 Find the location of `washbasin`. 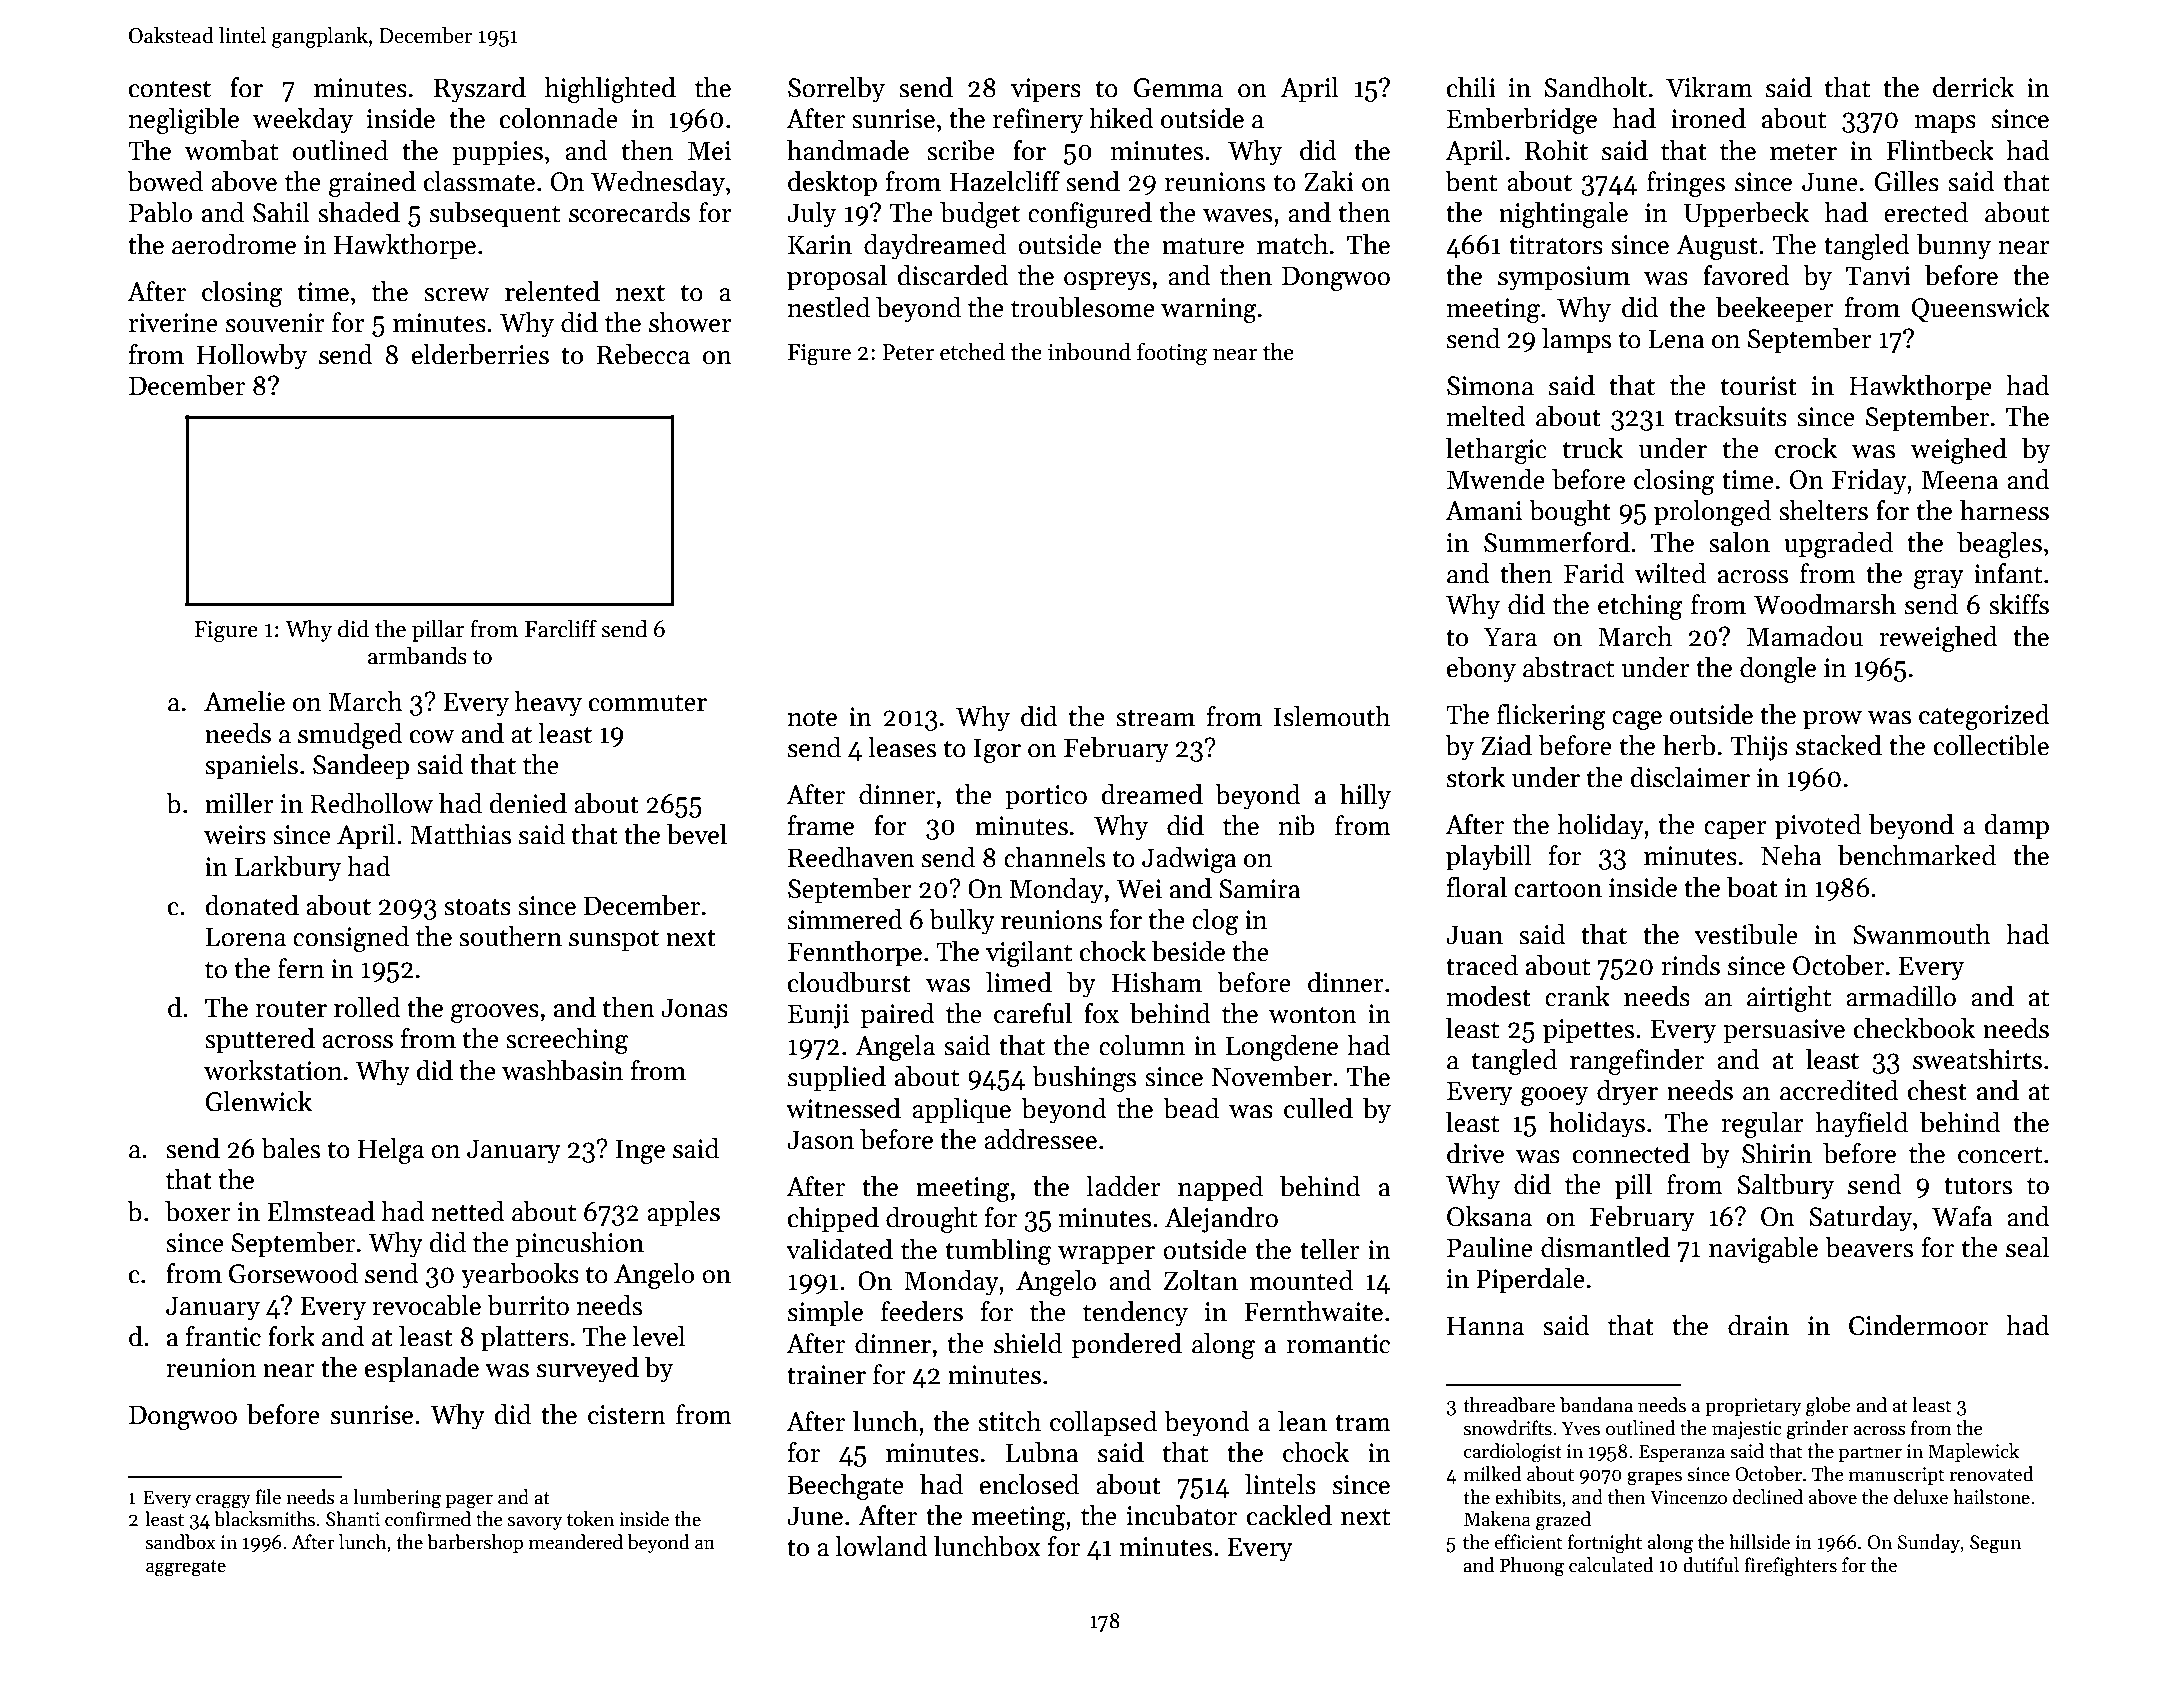

washbasin is located at coordinates (562, 1070).
